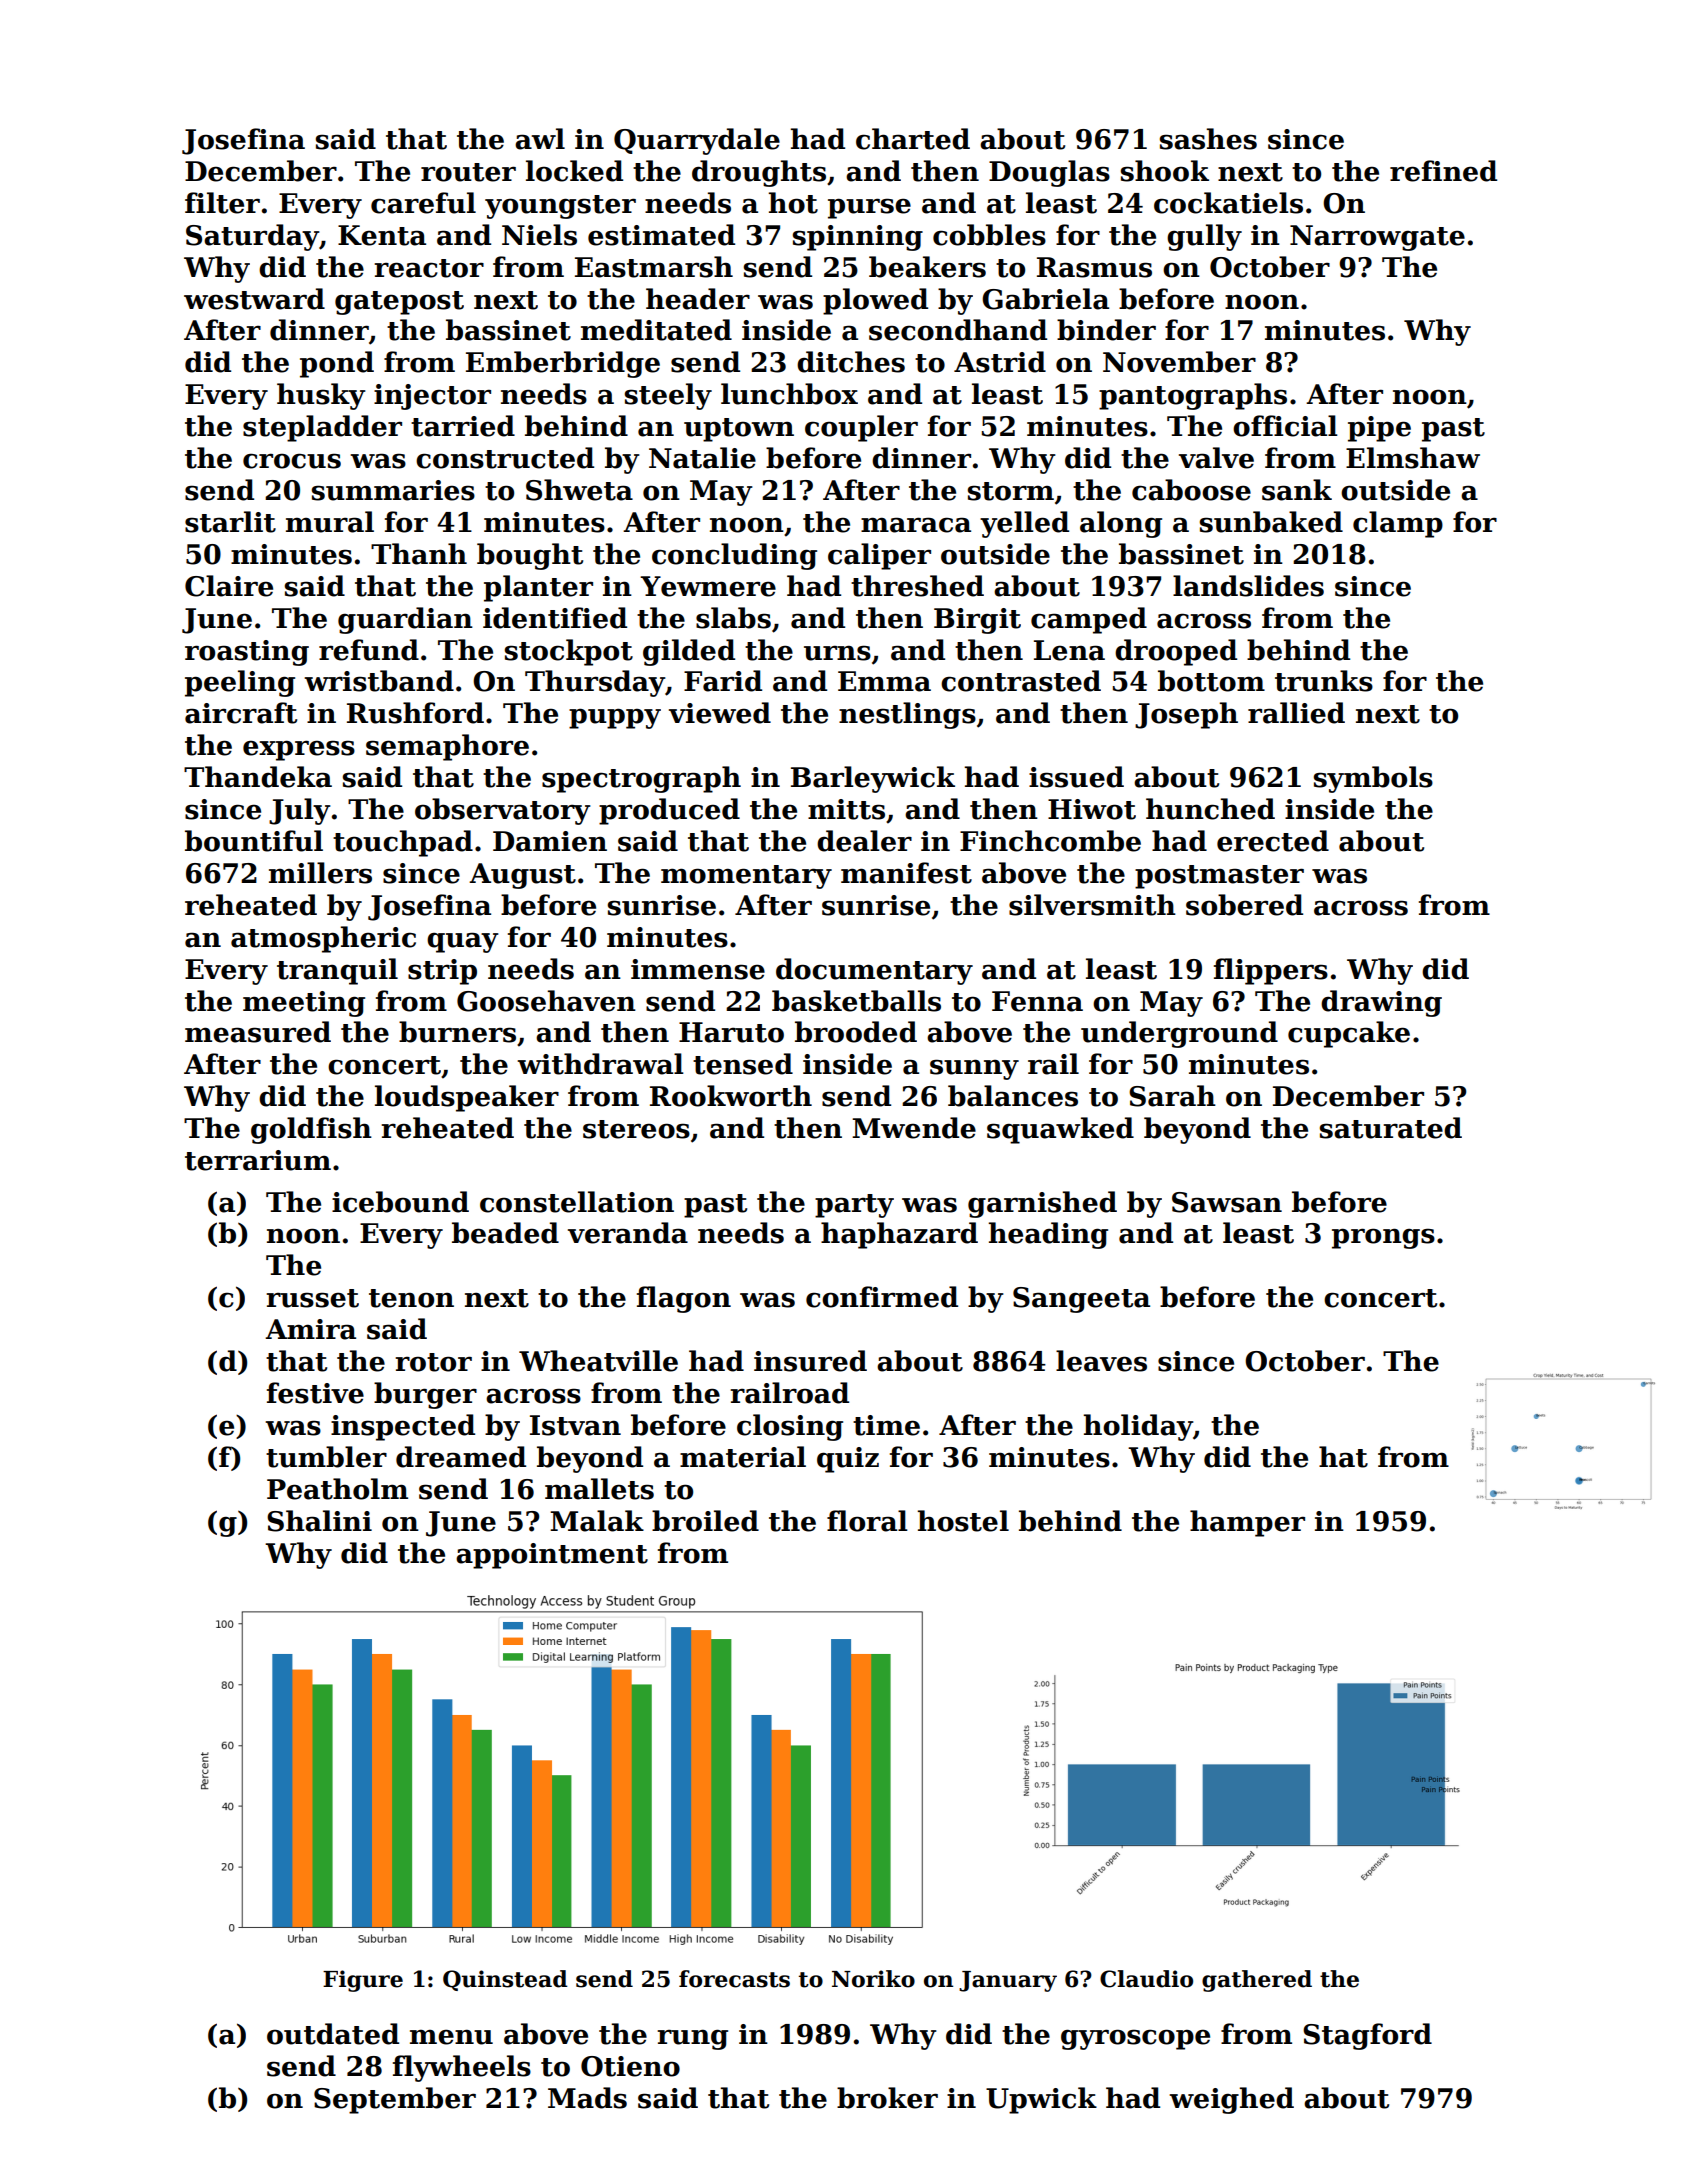  I want to click on floral, so click(867, 1521).
